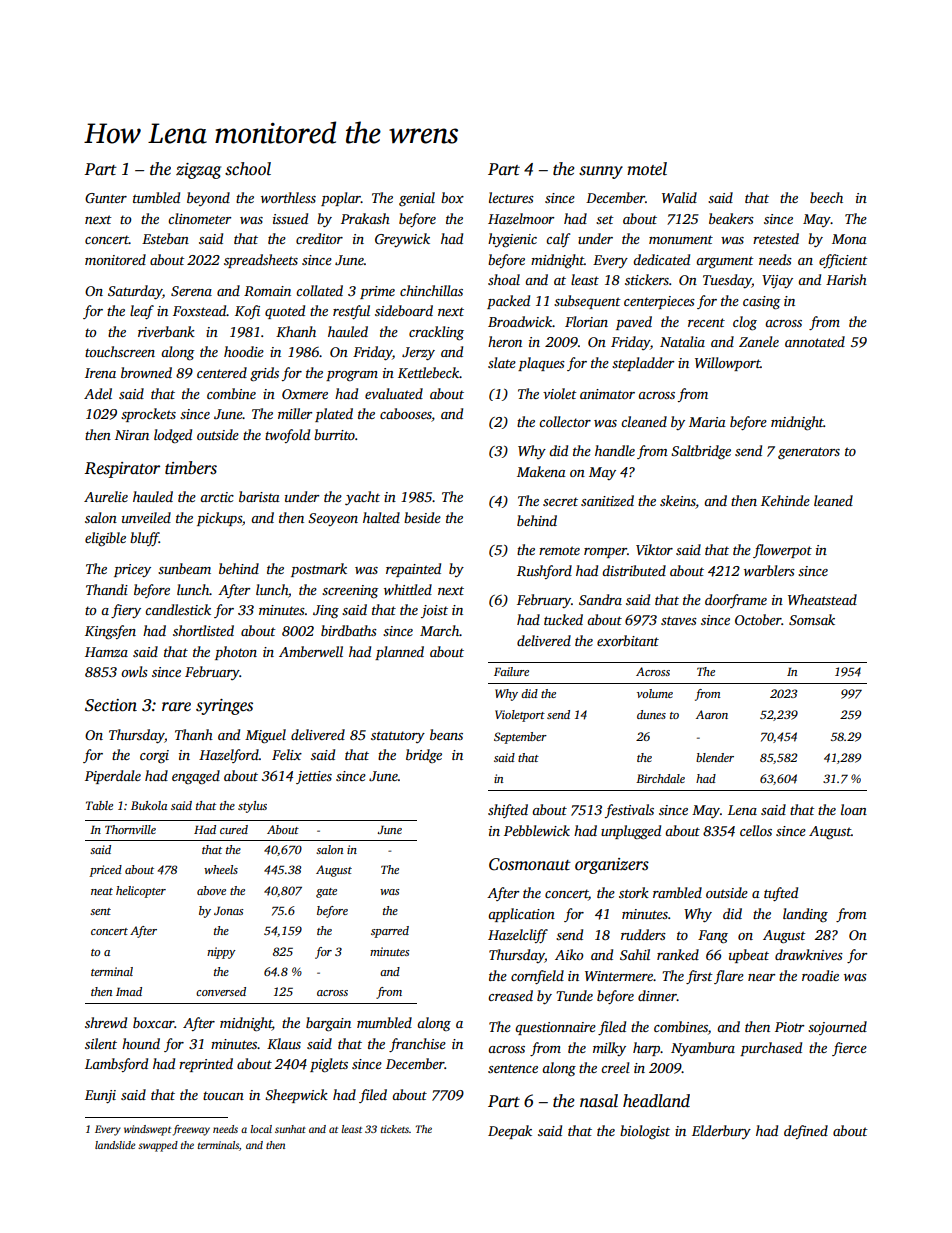  Describe the element at coordinates (681, 239) in the image. I see `monument` at that location.
